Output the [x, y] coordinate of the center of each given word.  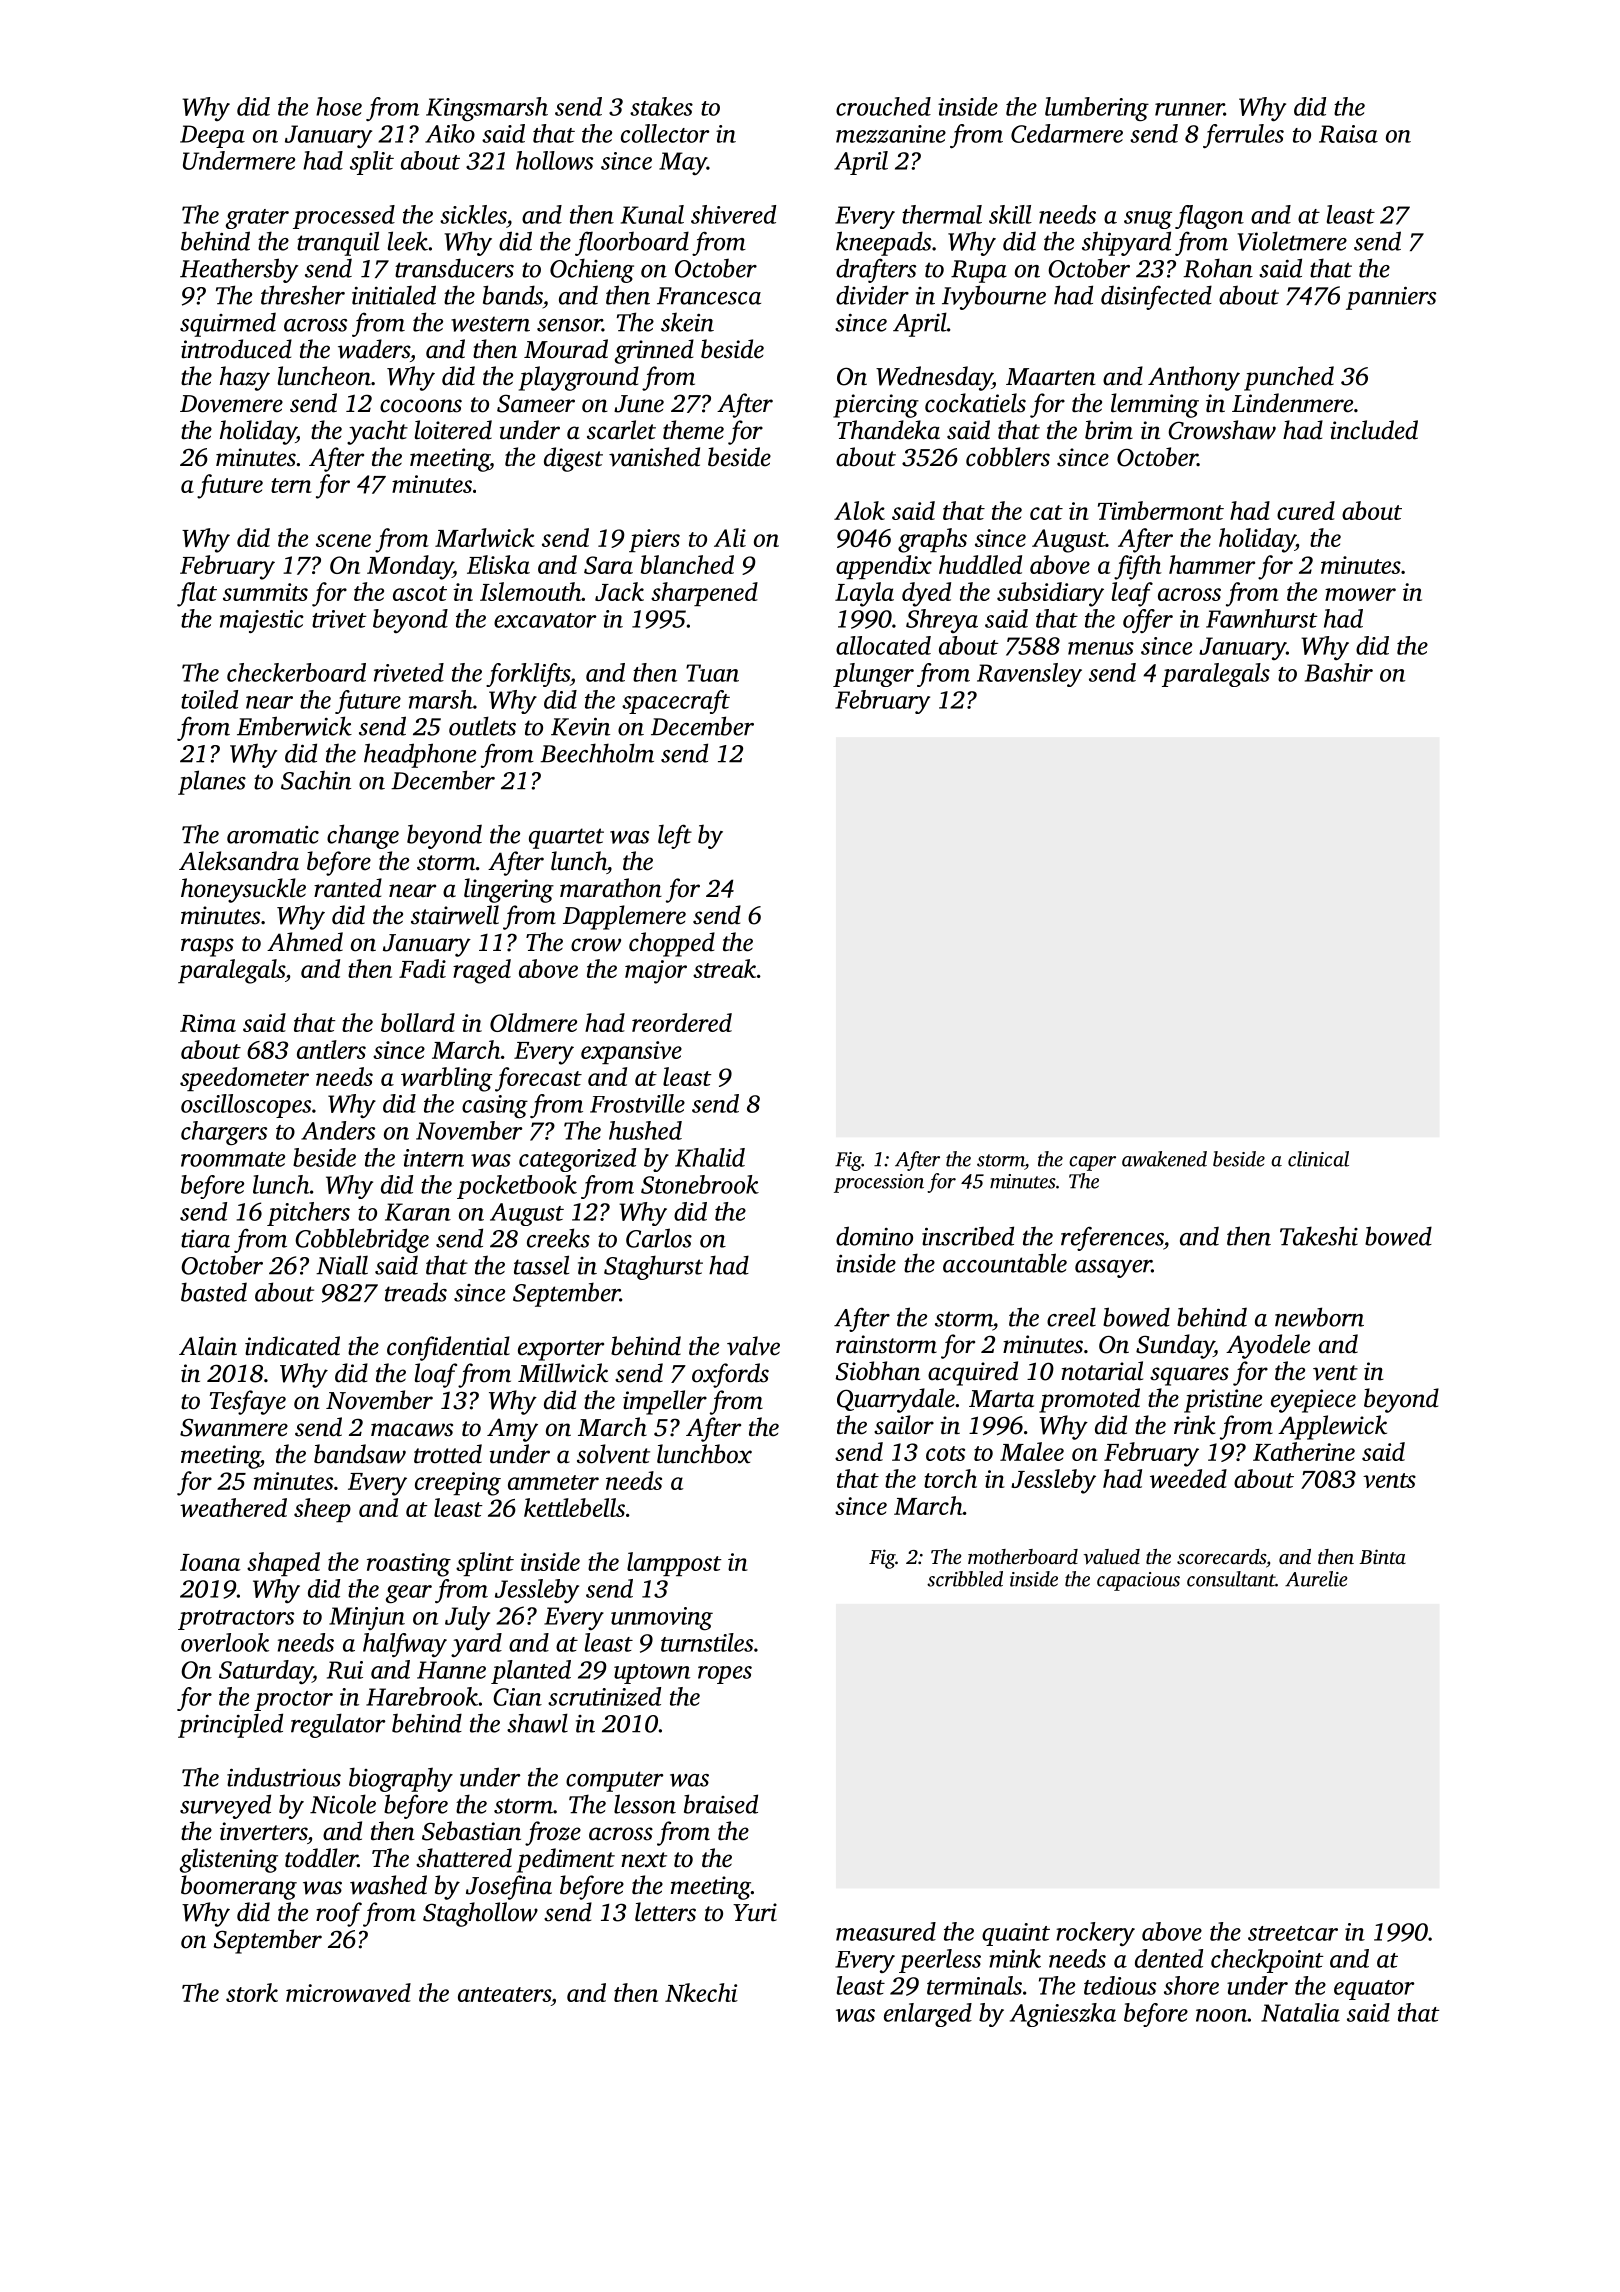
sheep [322, 1510]
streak [724, 968]
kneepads [883, 243]
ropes [725, 1675]
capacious [1138, 1581]
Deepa [212, 136]
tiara [205, 1239]
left [675, 836]
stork [252, 1992]
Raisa [1348, 134]
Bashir [1339, 672]
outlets [482, 726]
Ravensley [1029, 675]
